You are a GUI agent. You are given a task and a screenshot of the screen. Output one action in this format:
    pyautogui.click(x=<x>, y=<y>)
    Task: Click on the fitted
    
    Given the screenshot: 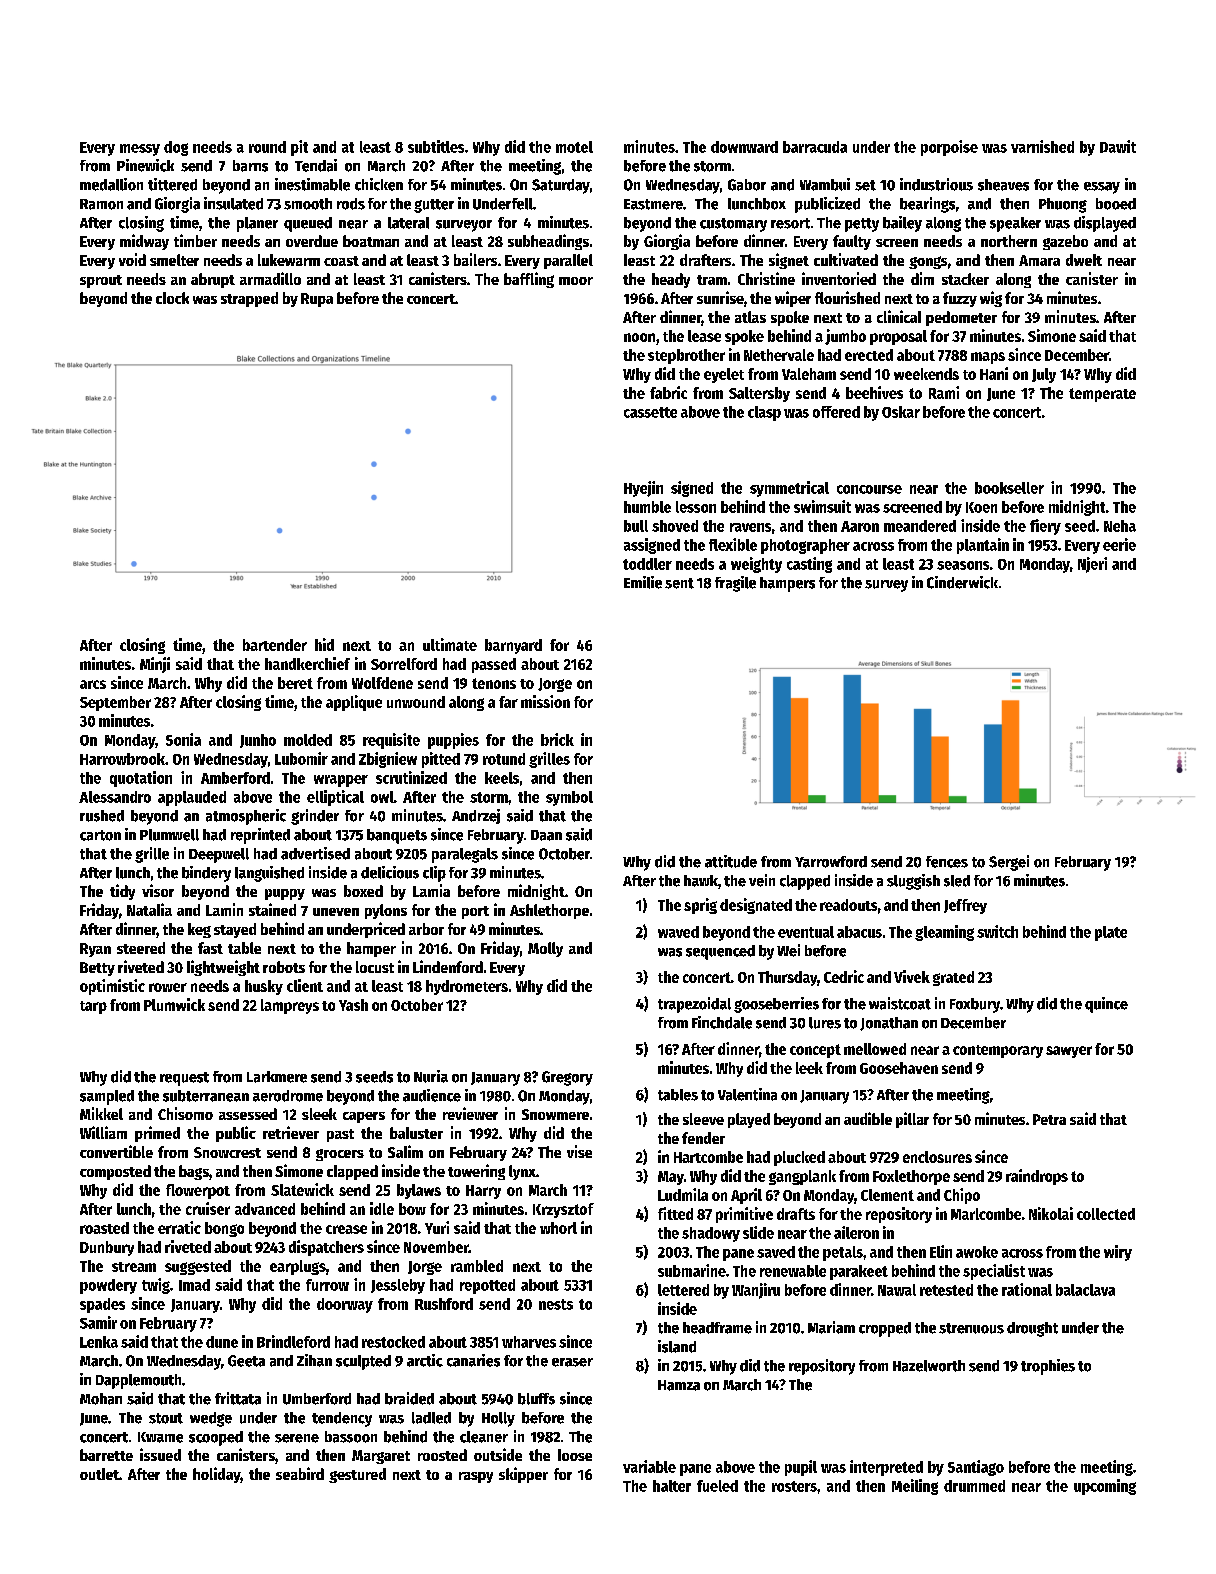 What is the action you would take?
    pyautogui.click(x=675, y=1213)
